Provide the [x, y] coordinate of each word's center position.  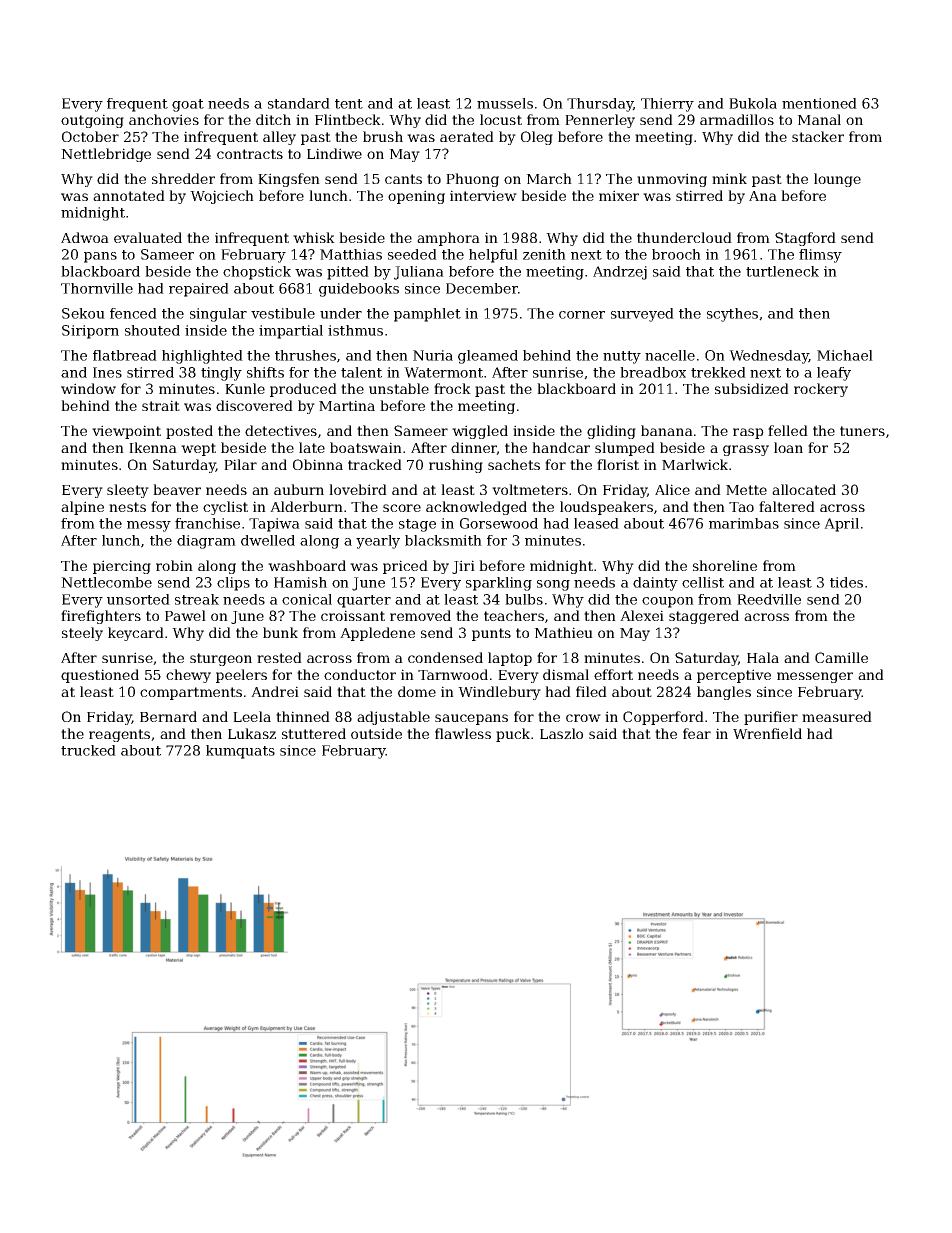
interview [483, 195]
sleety [128, 491]
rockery [821, 390]
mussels [505, 103]
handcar [561, 447]
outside [376, 733]
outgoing [92, 121]
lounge [837, 180]
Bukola [753, 103]
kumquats [240, 752]
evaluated [148, 237]
